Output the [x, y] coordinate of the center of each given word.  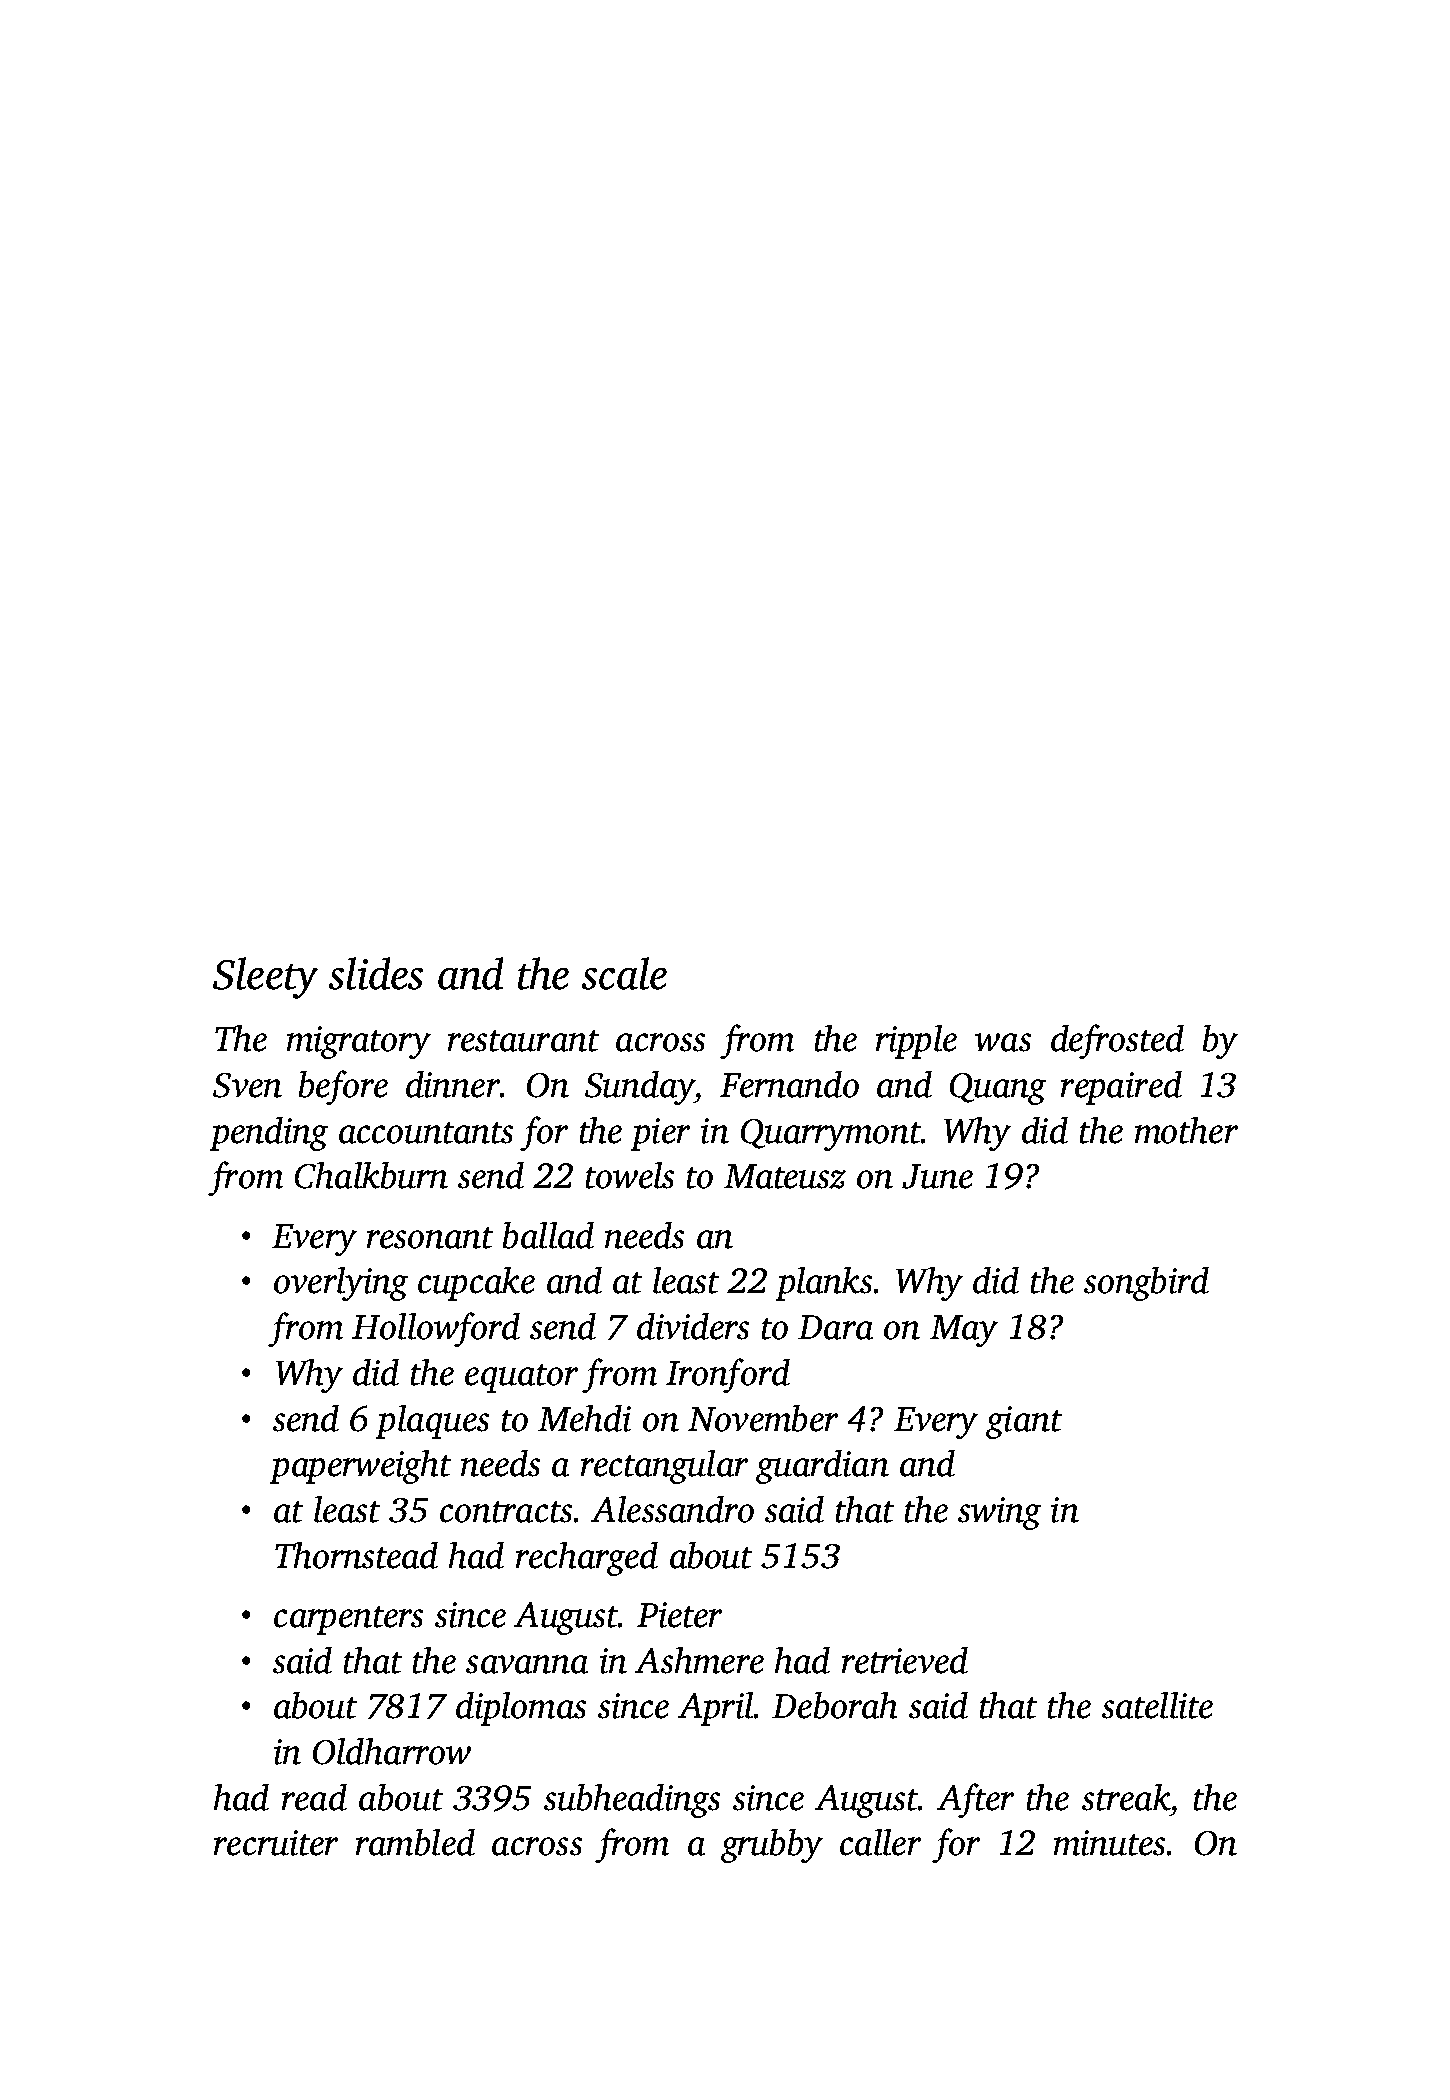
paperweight [360, 1467]
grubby [772, 1846]
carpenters [348, 1620]
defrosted [1117, 1041]
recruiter [276, 1843]
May [964, 1331]
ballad [548, 1235]
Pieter [679, 1615]
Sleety [265, 978]
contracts [506, 1512]
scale [624, 973]
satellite [1157, 1705]
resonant [430, 1238]
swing [999, 1513]
